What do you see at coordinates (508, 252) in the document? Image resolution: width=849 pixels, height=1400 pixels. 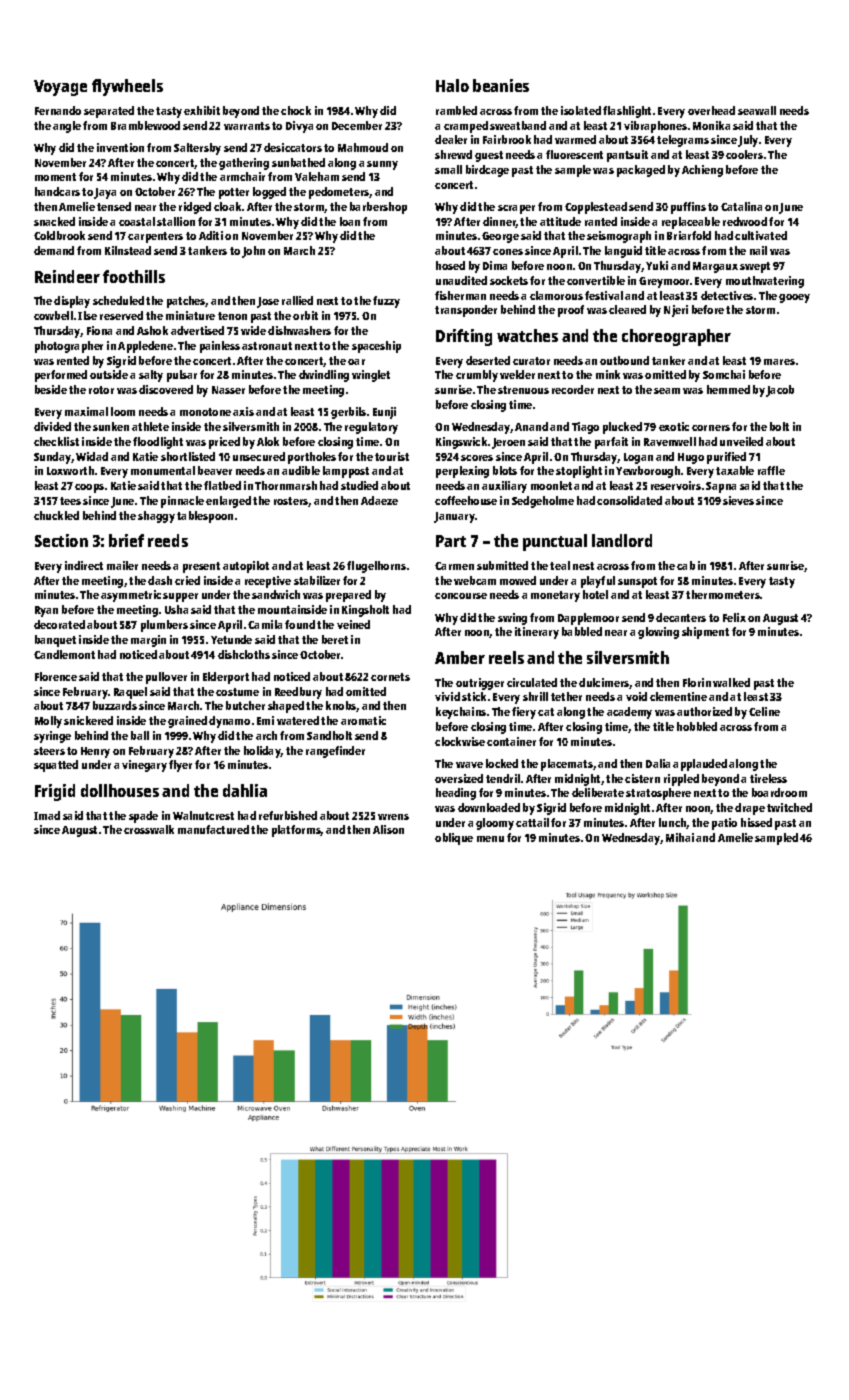 I see `cones` at bounding box center [508, 252].
